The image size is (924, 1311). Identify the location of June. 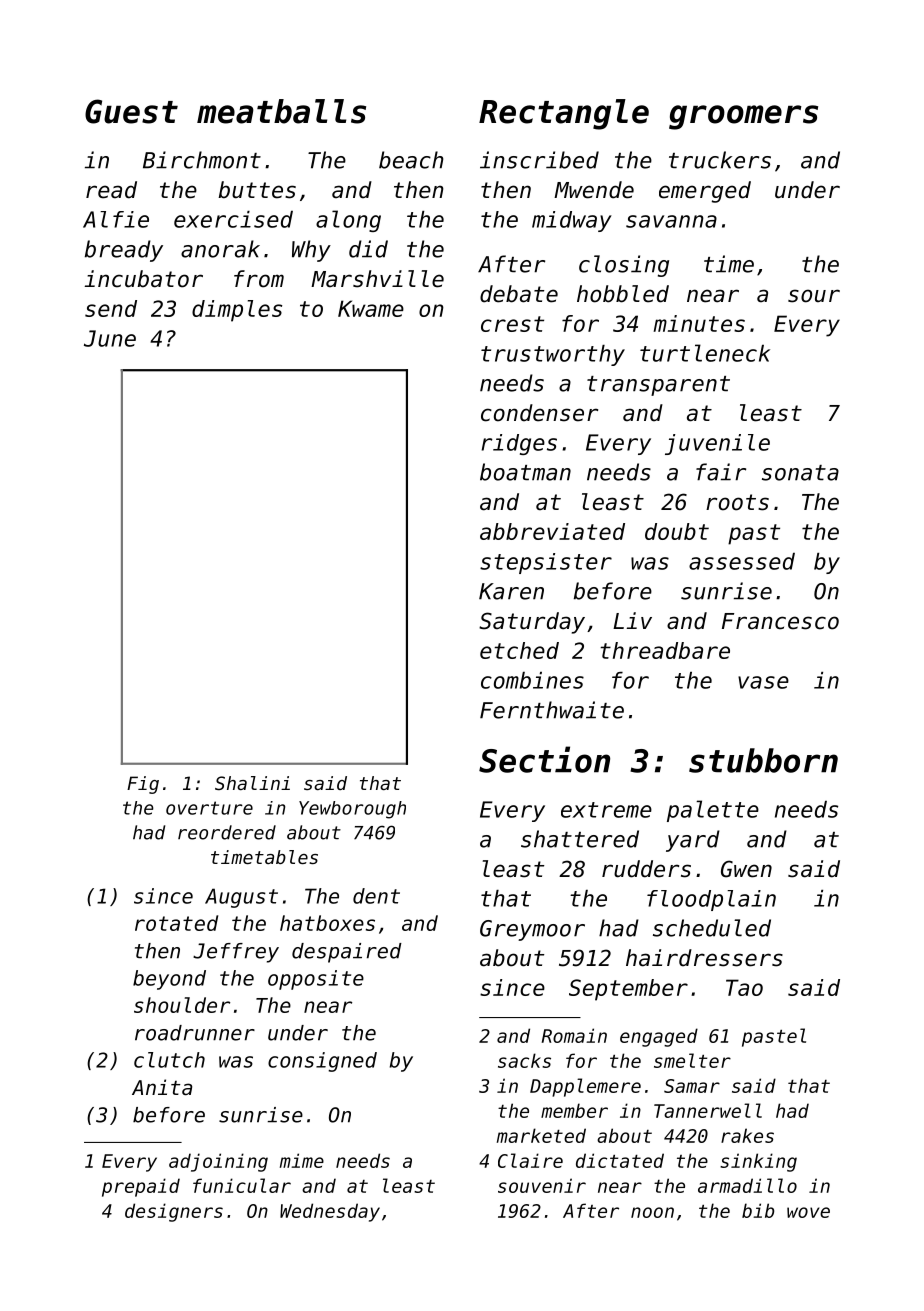
(110, 338).
